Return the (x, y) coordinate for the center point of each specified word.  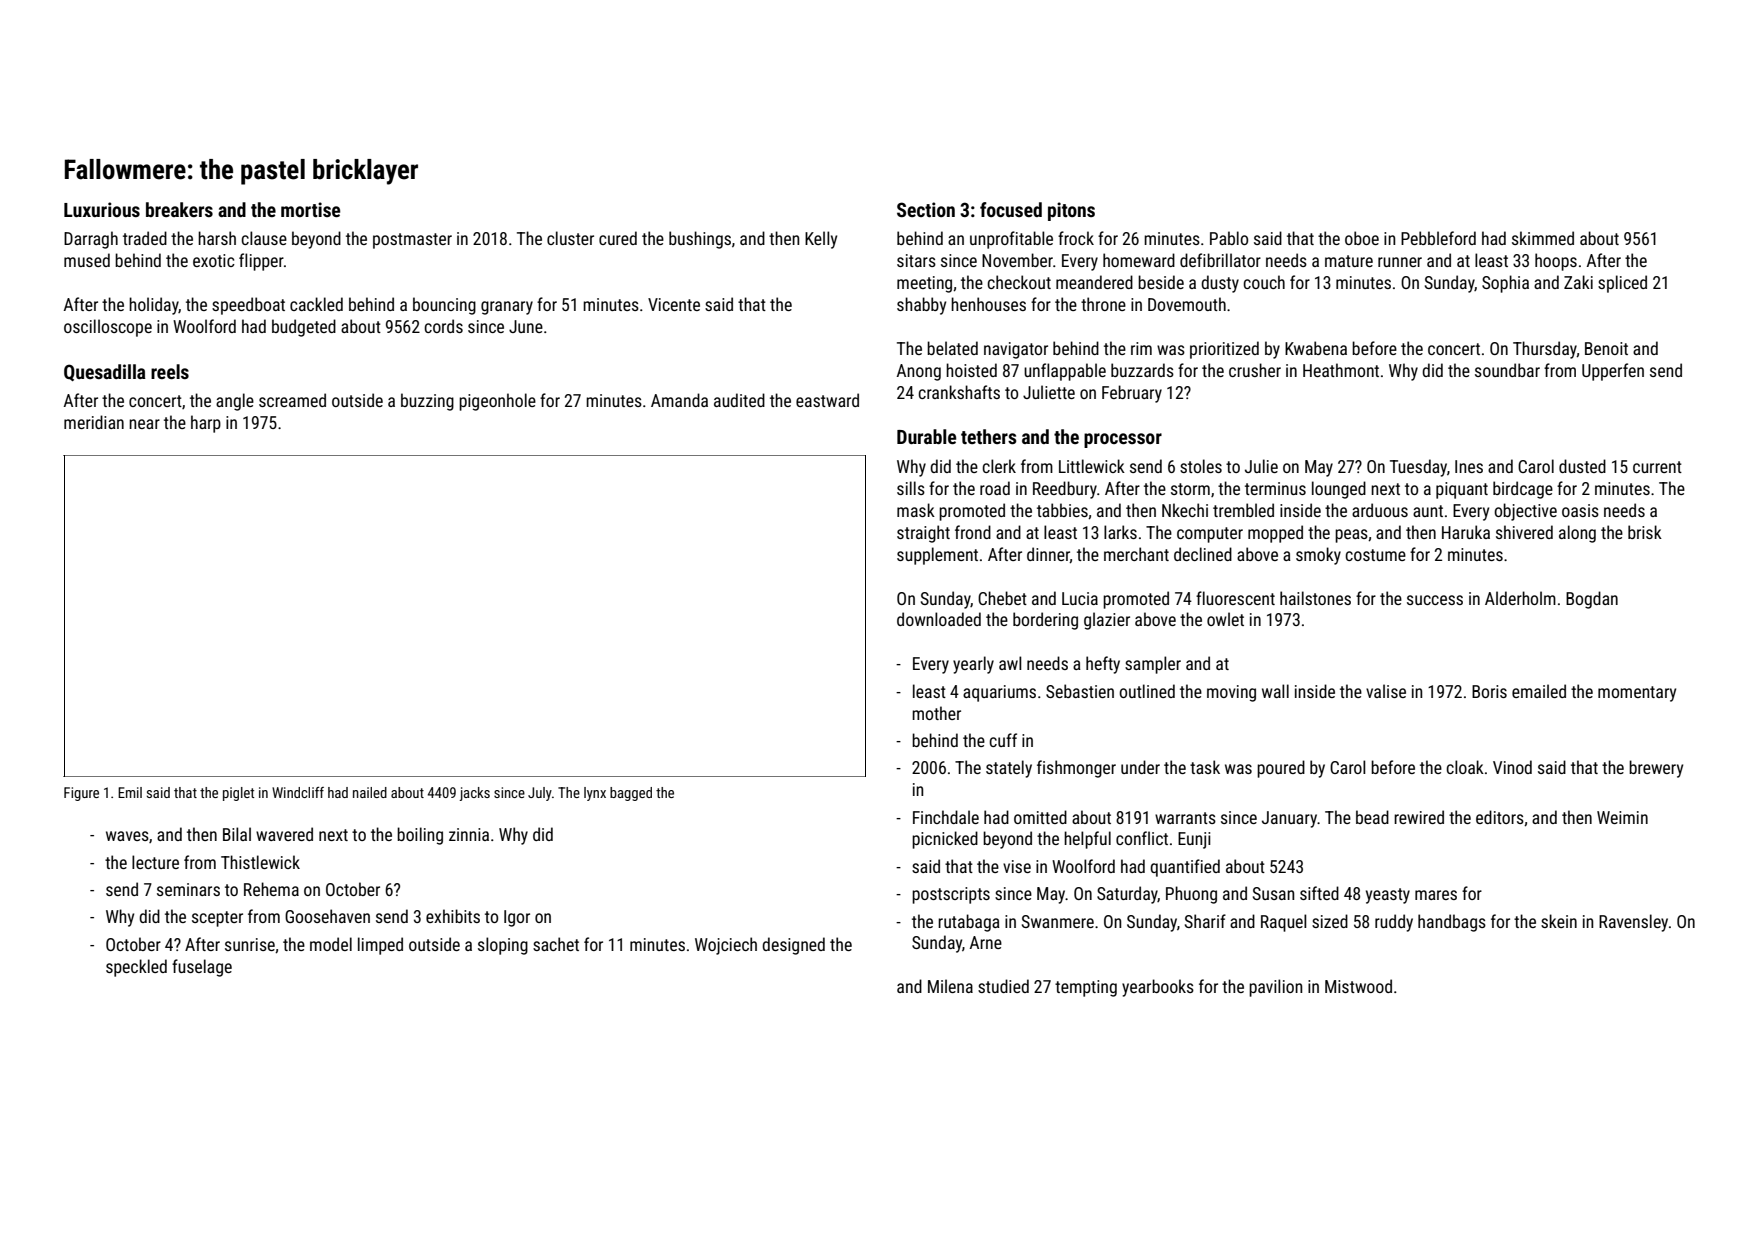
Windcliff (298, 792)
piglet (238, 794)
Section (926, 209)
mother (936, 713)
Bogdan (1592, 600)
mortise (310, 209)
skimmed (1543, 238)
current (1657, 467)
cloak (1465, 767)
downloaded (939, 619)
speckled (136, 968)
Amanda (679, 400)
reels (170, 371)
